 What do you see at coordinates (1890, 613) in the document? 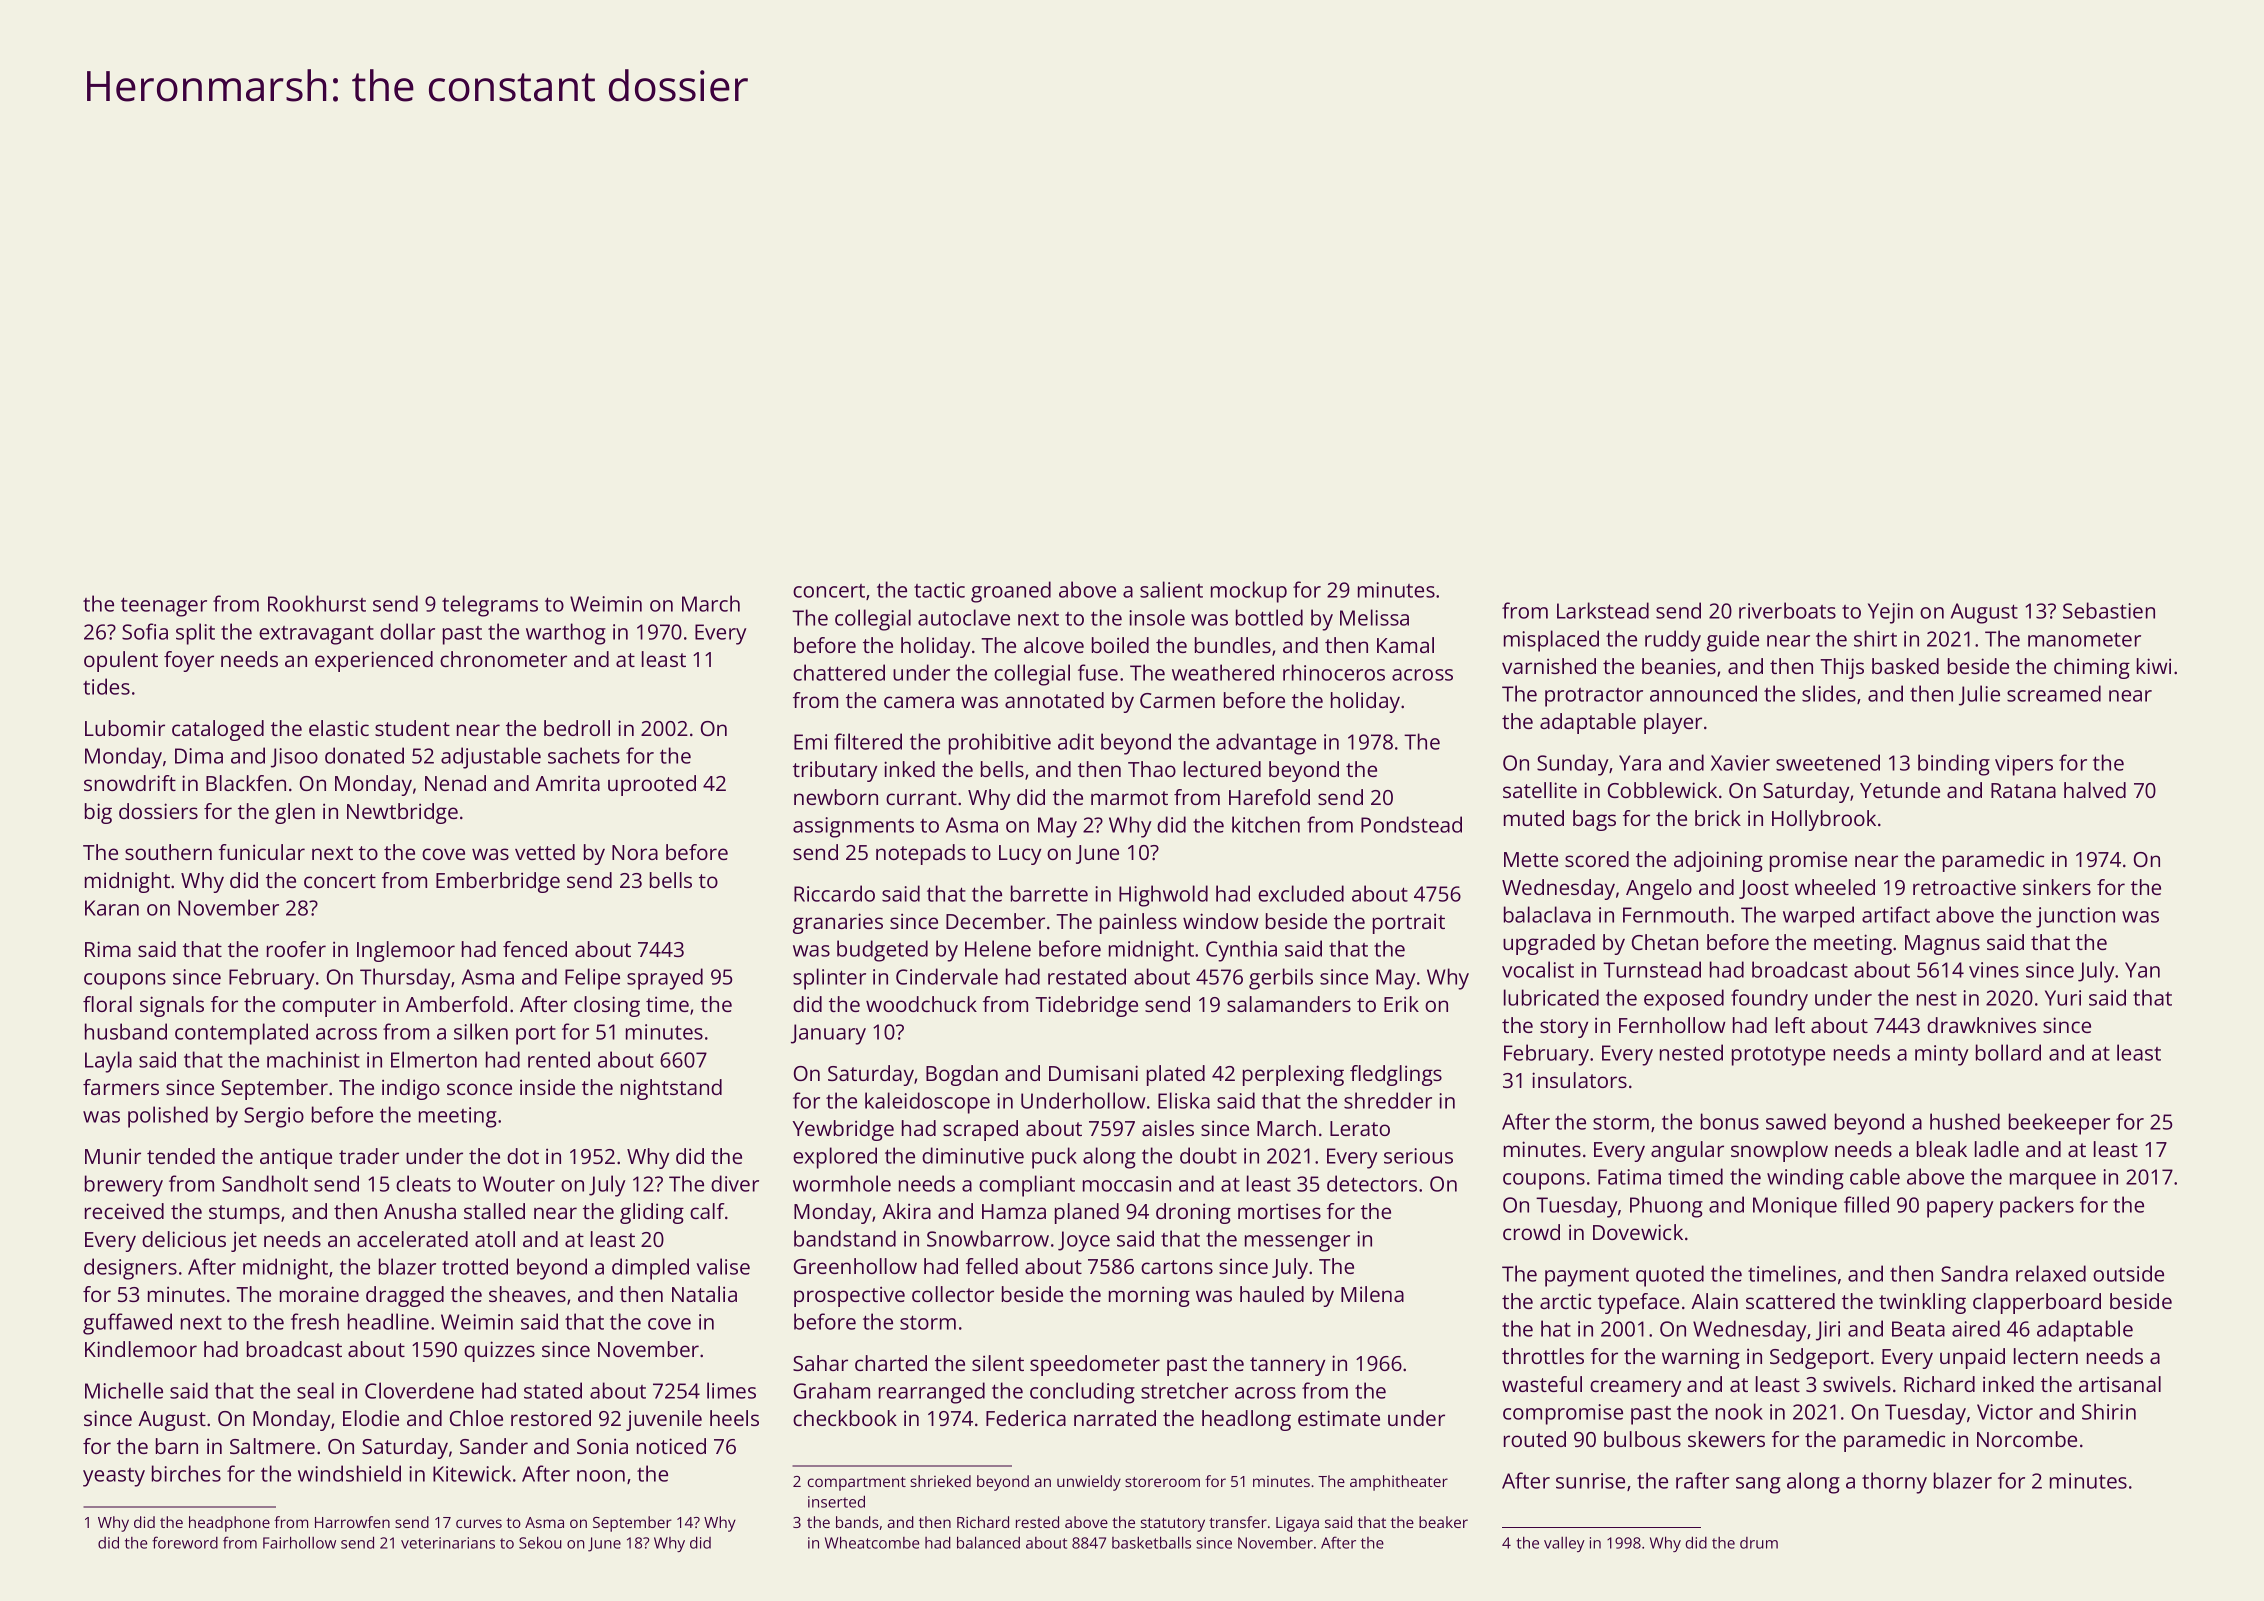
I see `Yejin` at bounding box center [1890, 613].
